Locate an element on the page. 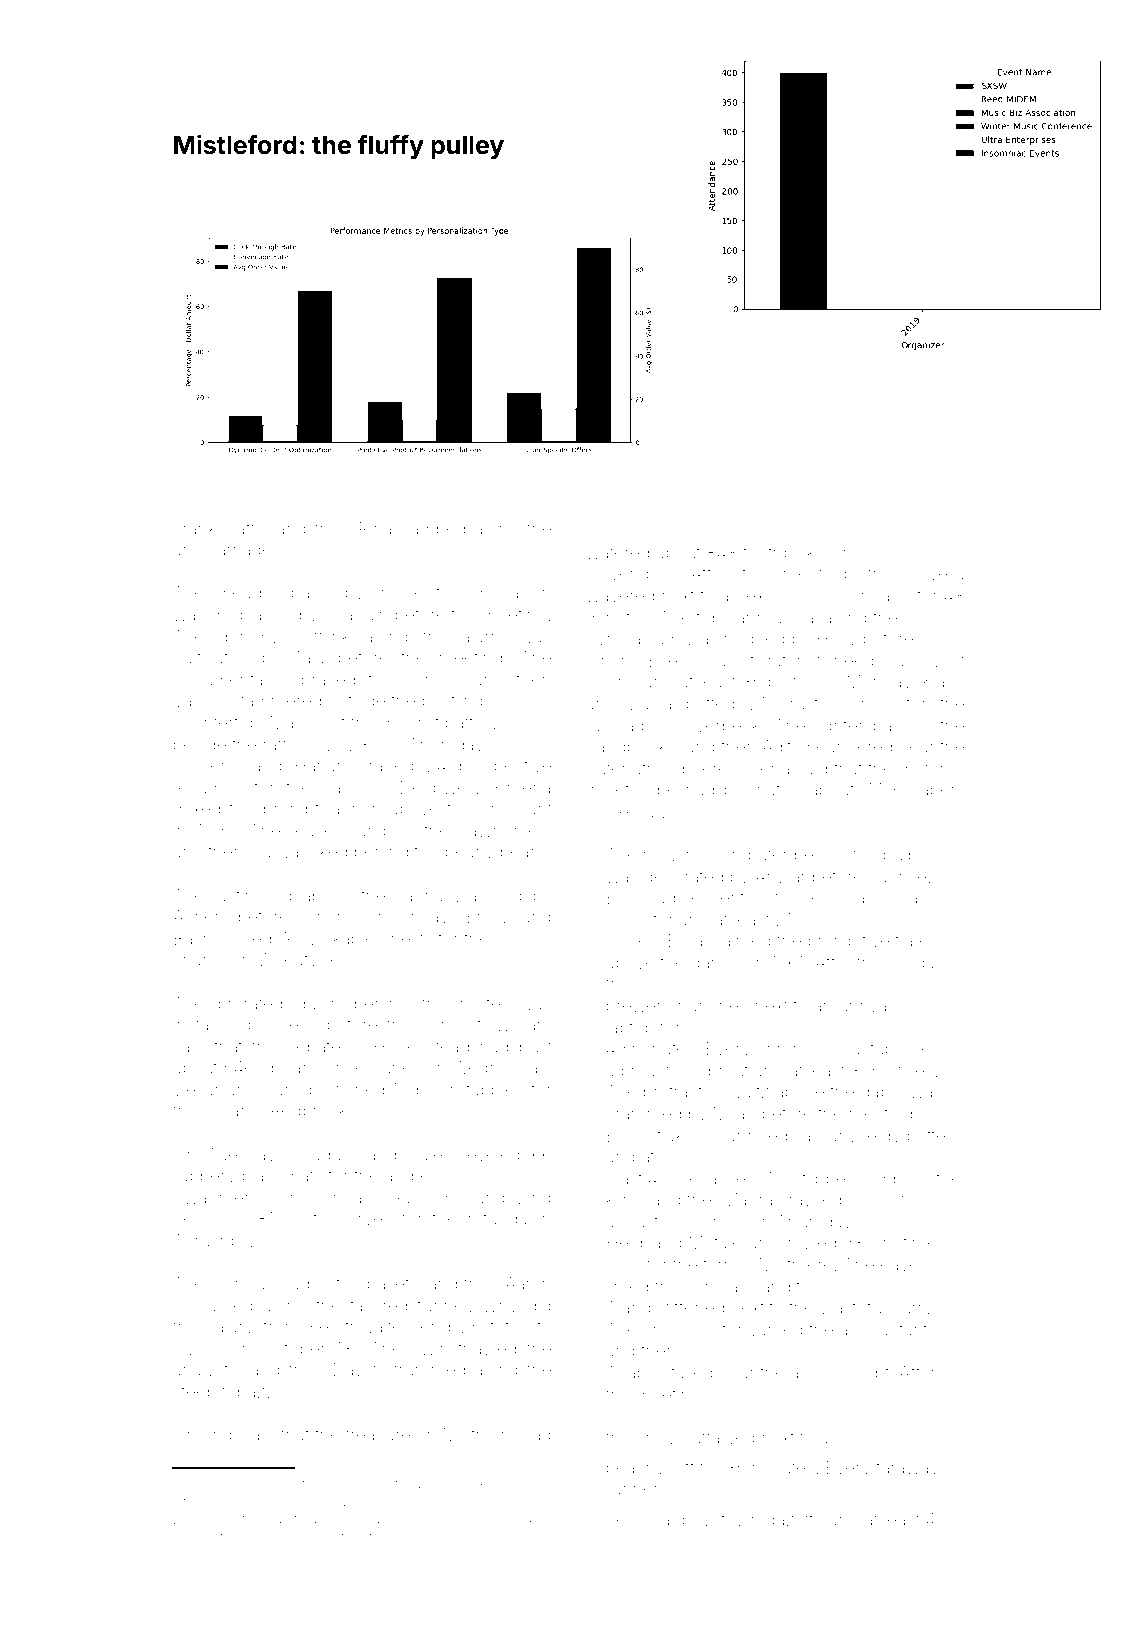 The width and height of the page is (1138, 1648). alarm is located at coordinates (483, 636).
